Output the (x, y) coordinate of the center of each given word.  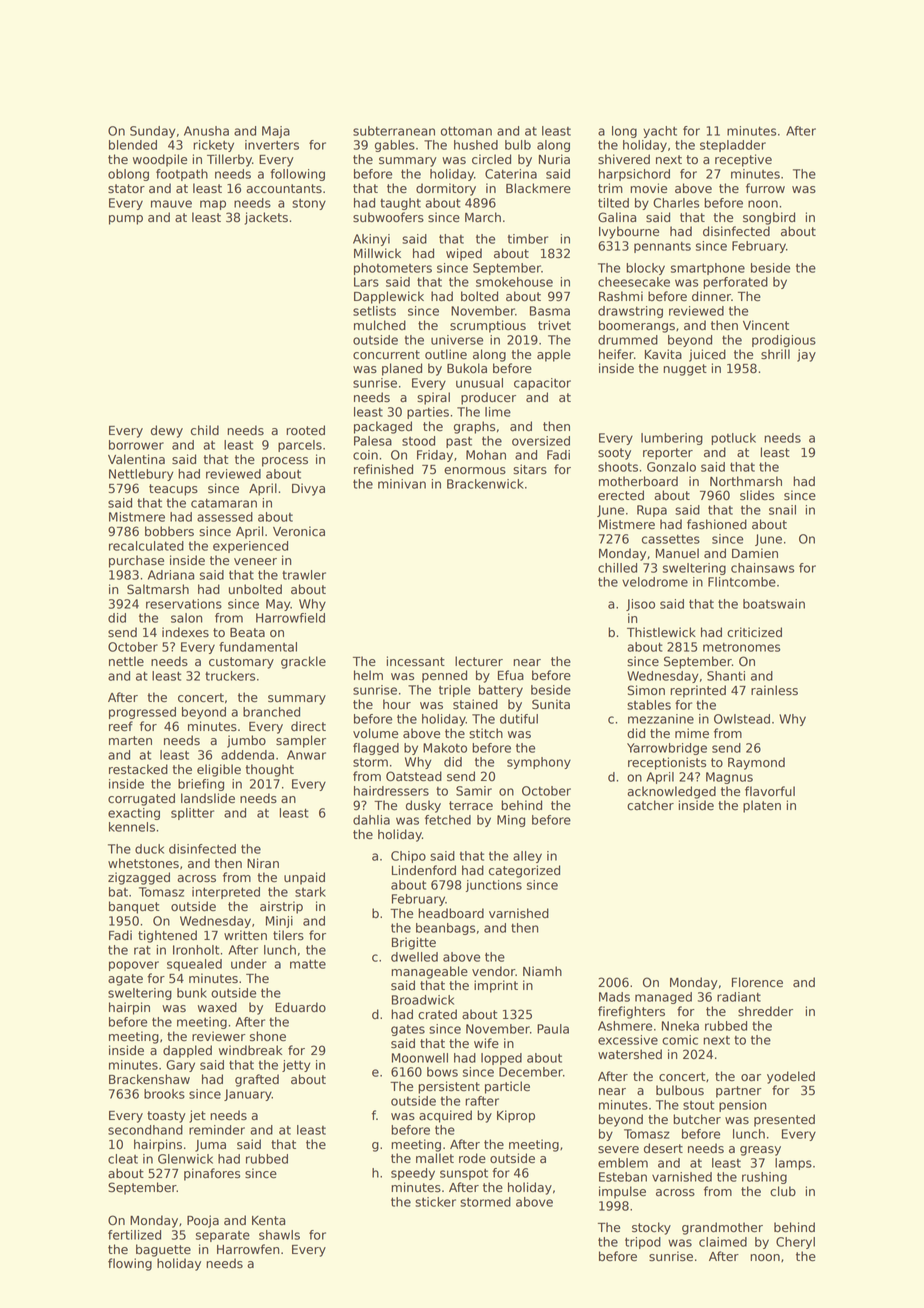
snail (782, 510)
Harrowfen (248, 1249)
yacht (660, 132)
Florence (757, 982)
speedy (413, 1174)
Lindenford (424, 870)
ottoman (466, 131)
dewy (167, 431)
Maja (276, 132)
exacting (134, 814)
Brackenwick (485, 484)
